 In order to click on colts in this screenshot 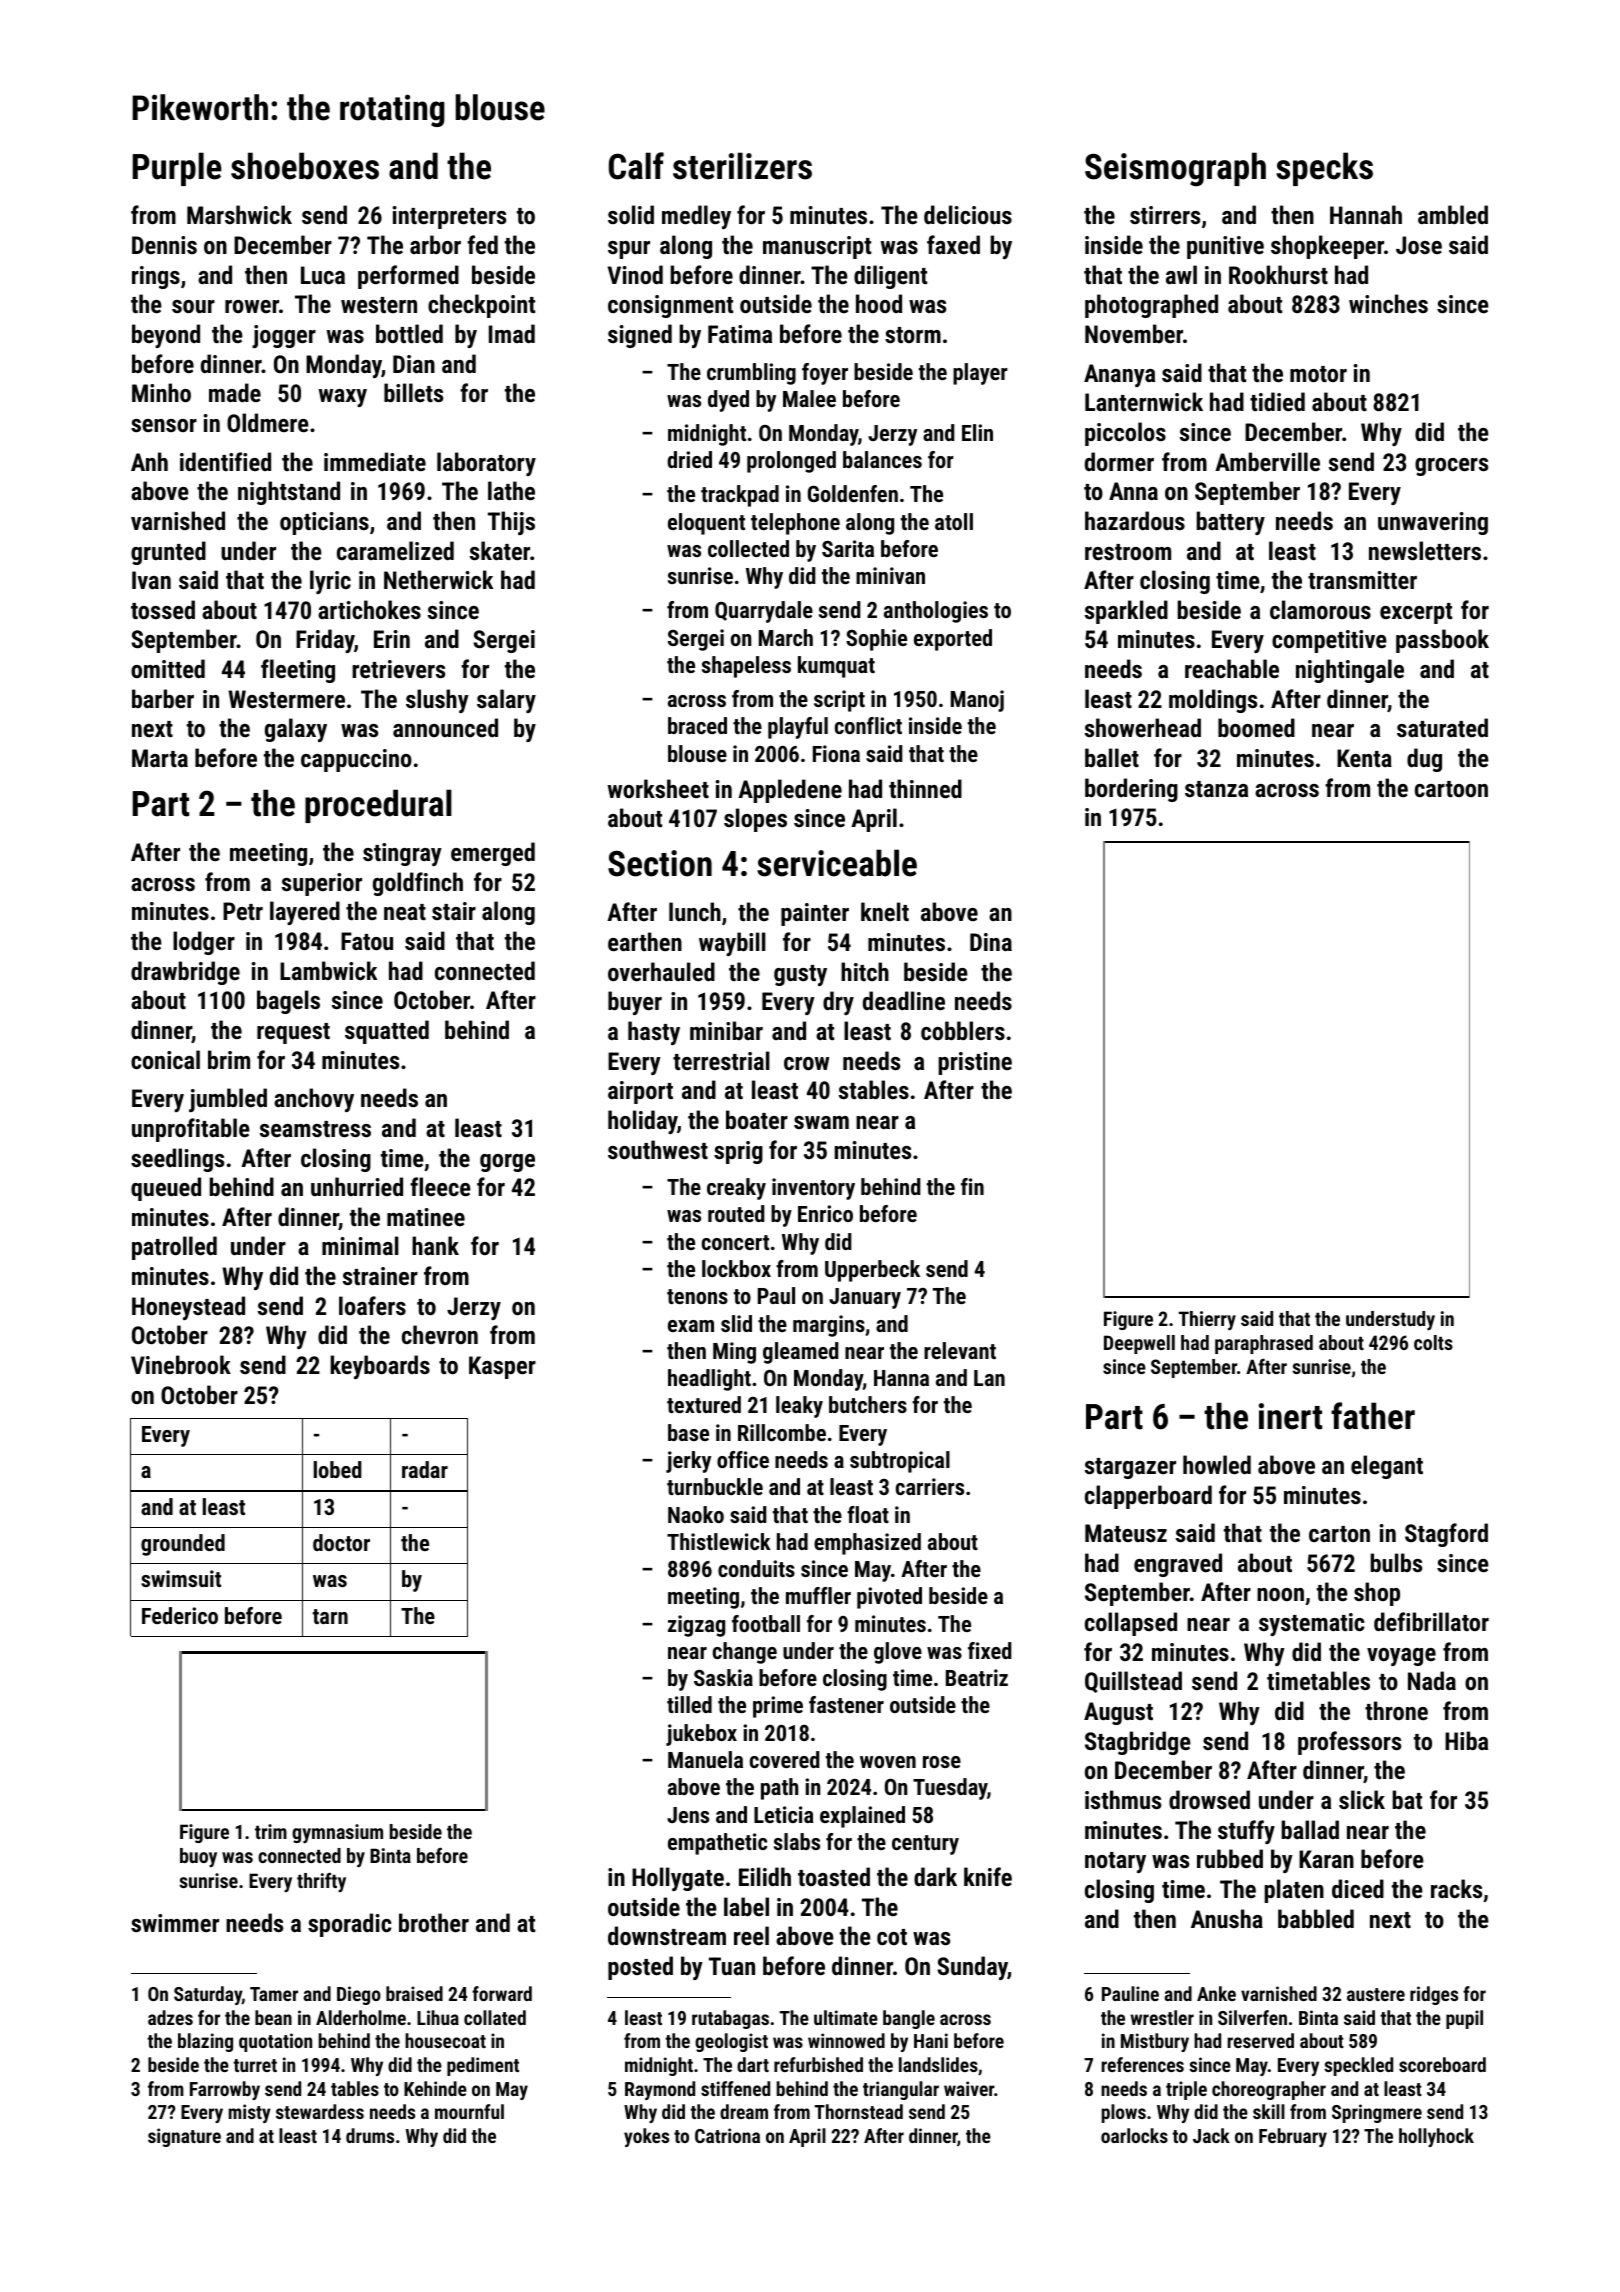, I will do `click(1433, 1342)`.
